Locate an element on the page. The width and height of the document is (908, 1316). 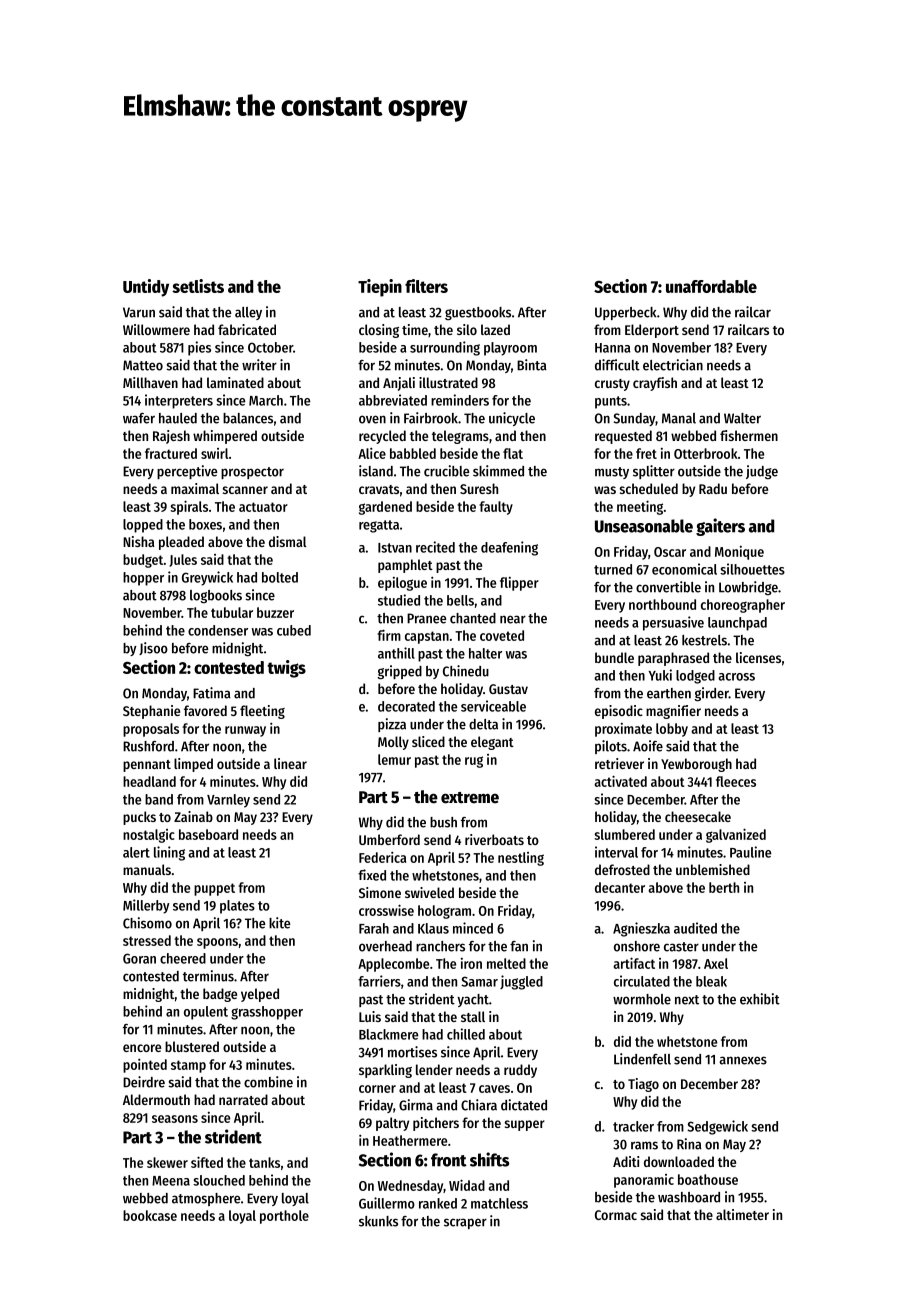
filters is located at coordinates (426, 286).
